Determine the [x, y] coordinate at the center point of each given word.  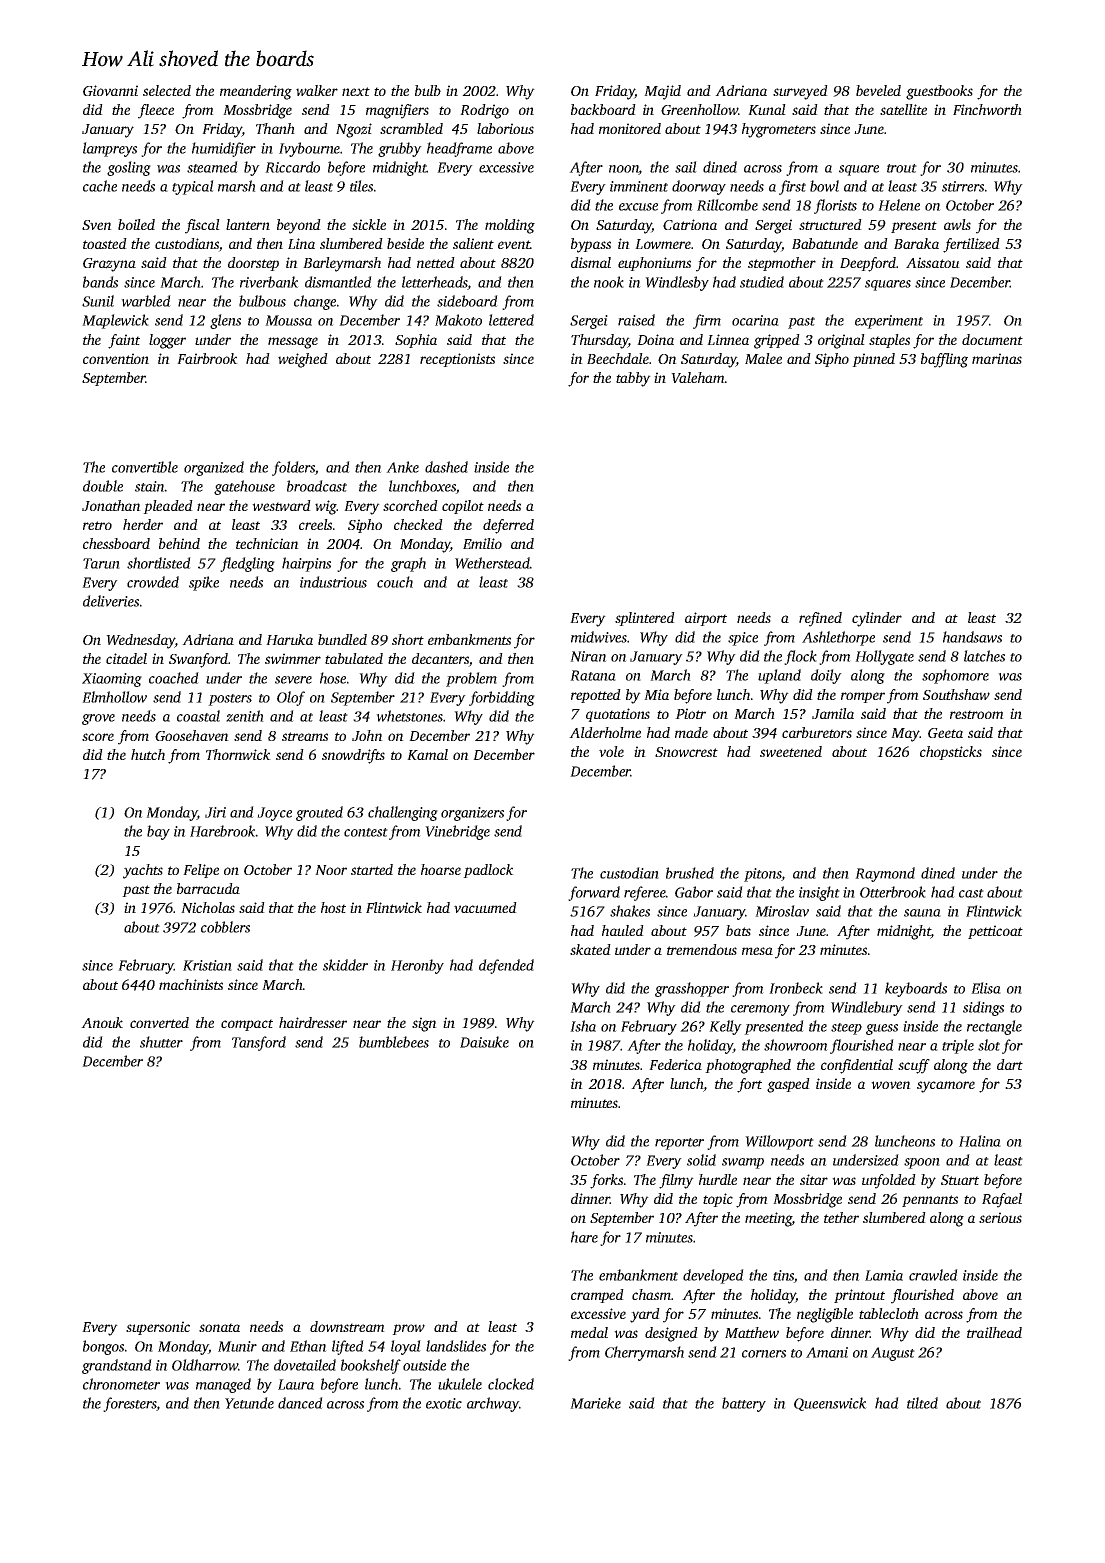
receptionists [457, 360]
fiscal [202, 226]
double [103, 486]
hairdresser [313, 1022]
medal [589, 1332]
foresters [130, 1404]
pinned [873, 360]
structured [830, 224]
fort [749, 1085]
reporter [679, 1144]
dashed [446, 467]
